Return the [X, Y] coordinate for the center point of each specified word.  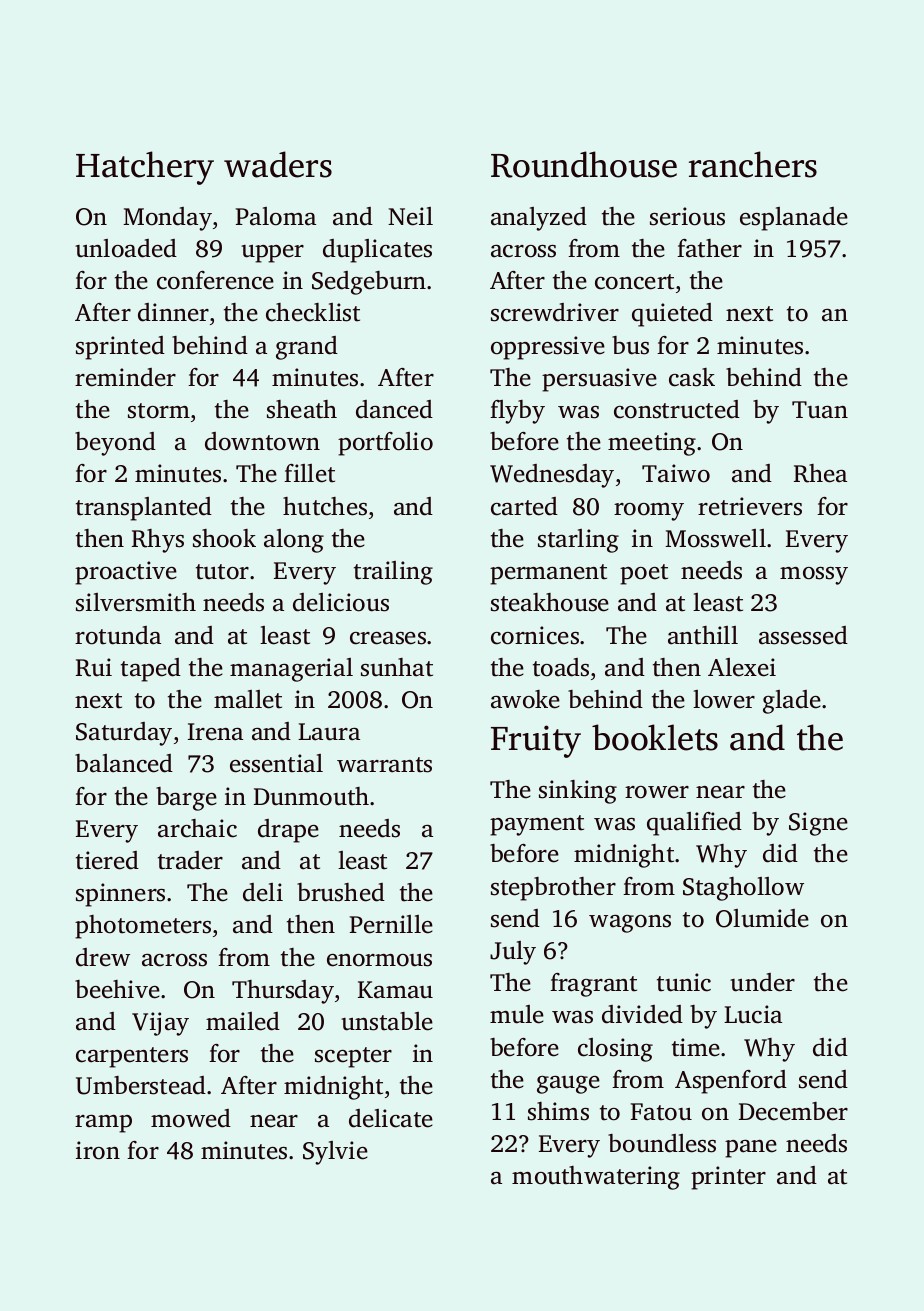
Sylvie [335, 1153]
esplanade [794, 219]
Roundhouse [584, 164]
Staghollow [743, 889]
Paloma [276, 216]
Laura [329, 732]
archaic [197, 828]
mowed [191, 1118]
